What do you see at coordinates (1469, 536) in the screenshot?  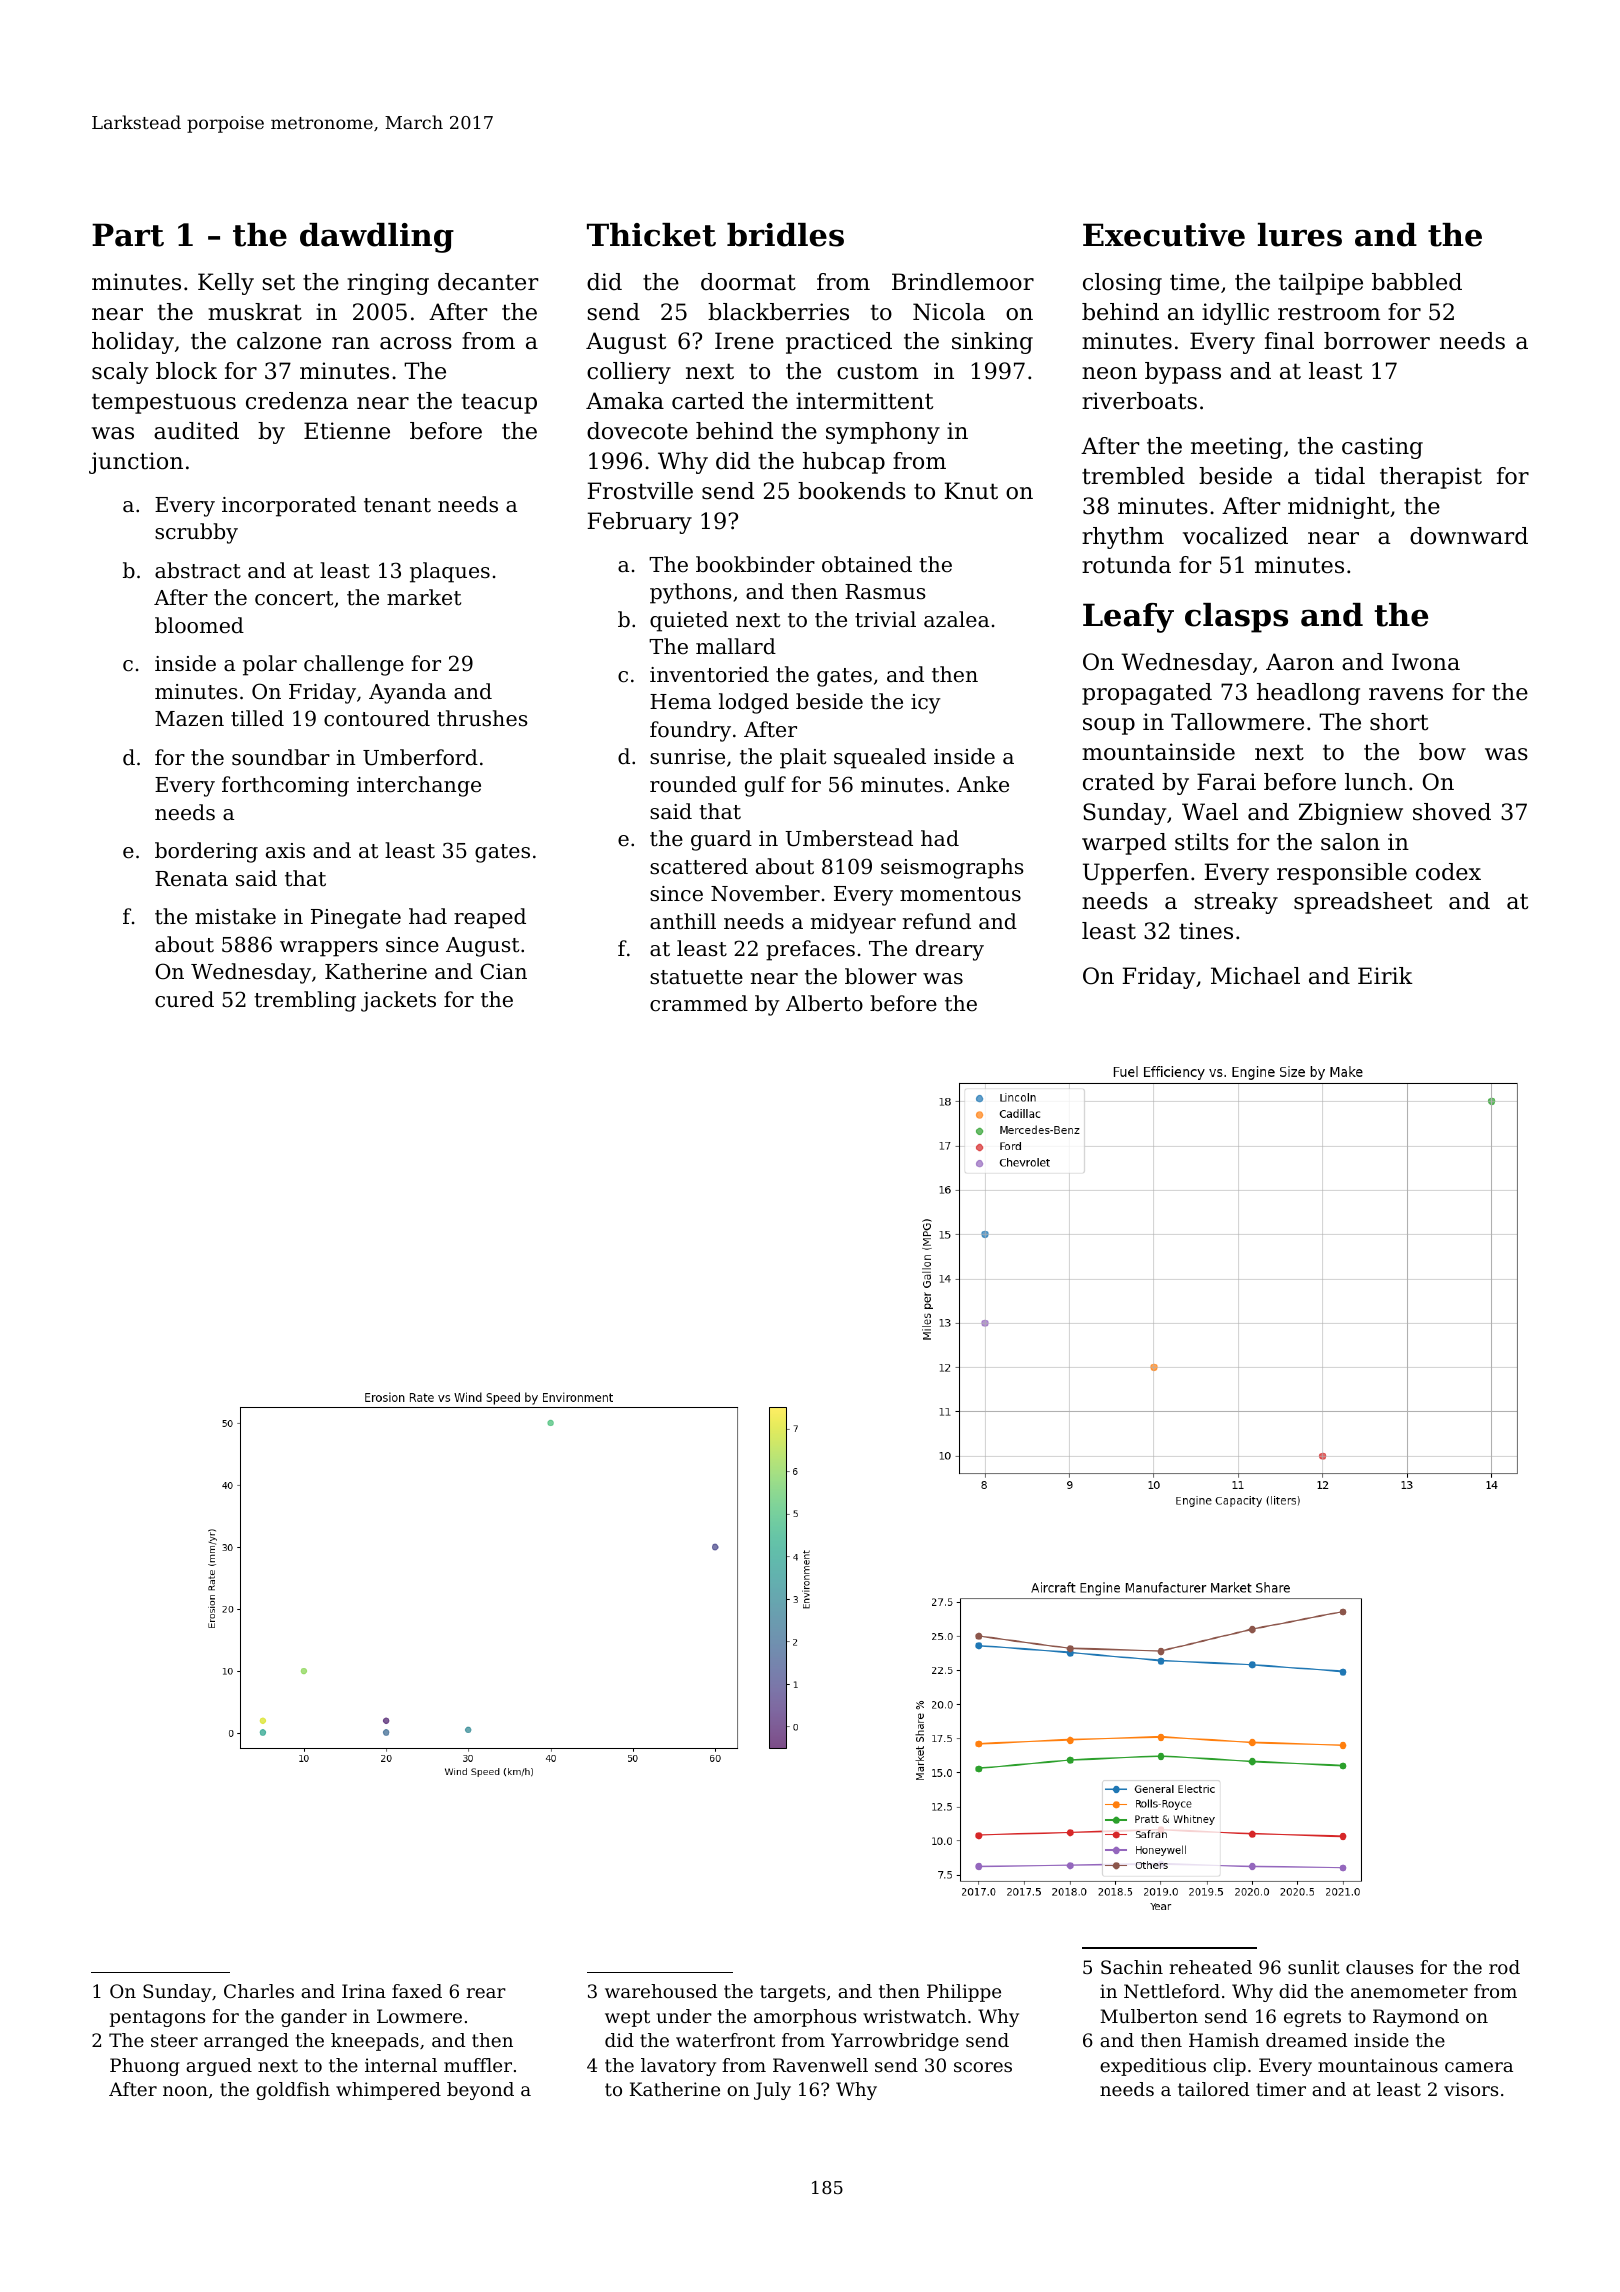 I see `downward` at bounding box center [1469, 536].
